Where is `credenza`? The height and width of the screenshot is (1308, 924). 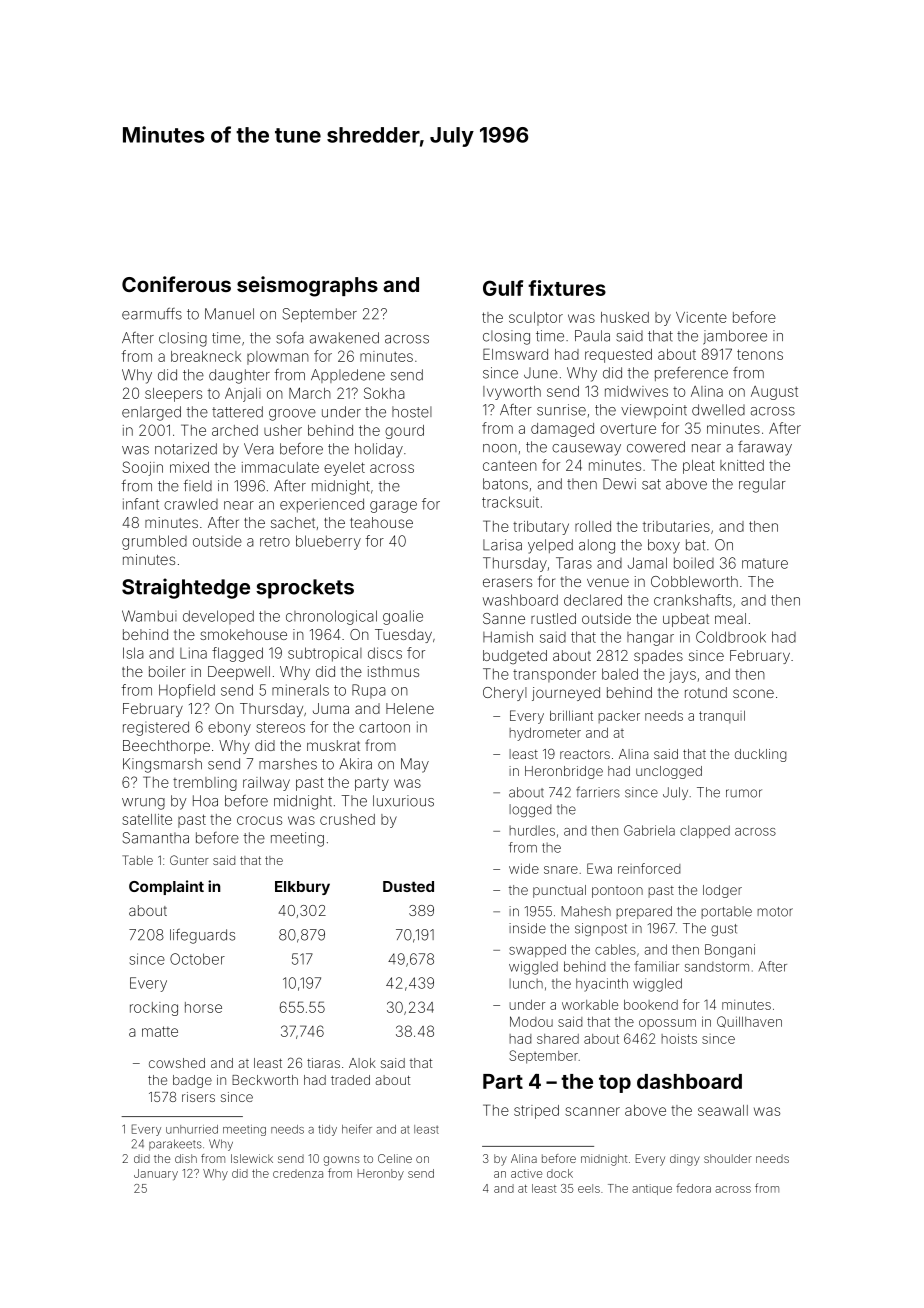 credenza is located at coordinates (298, 1173).
